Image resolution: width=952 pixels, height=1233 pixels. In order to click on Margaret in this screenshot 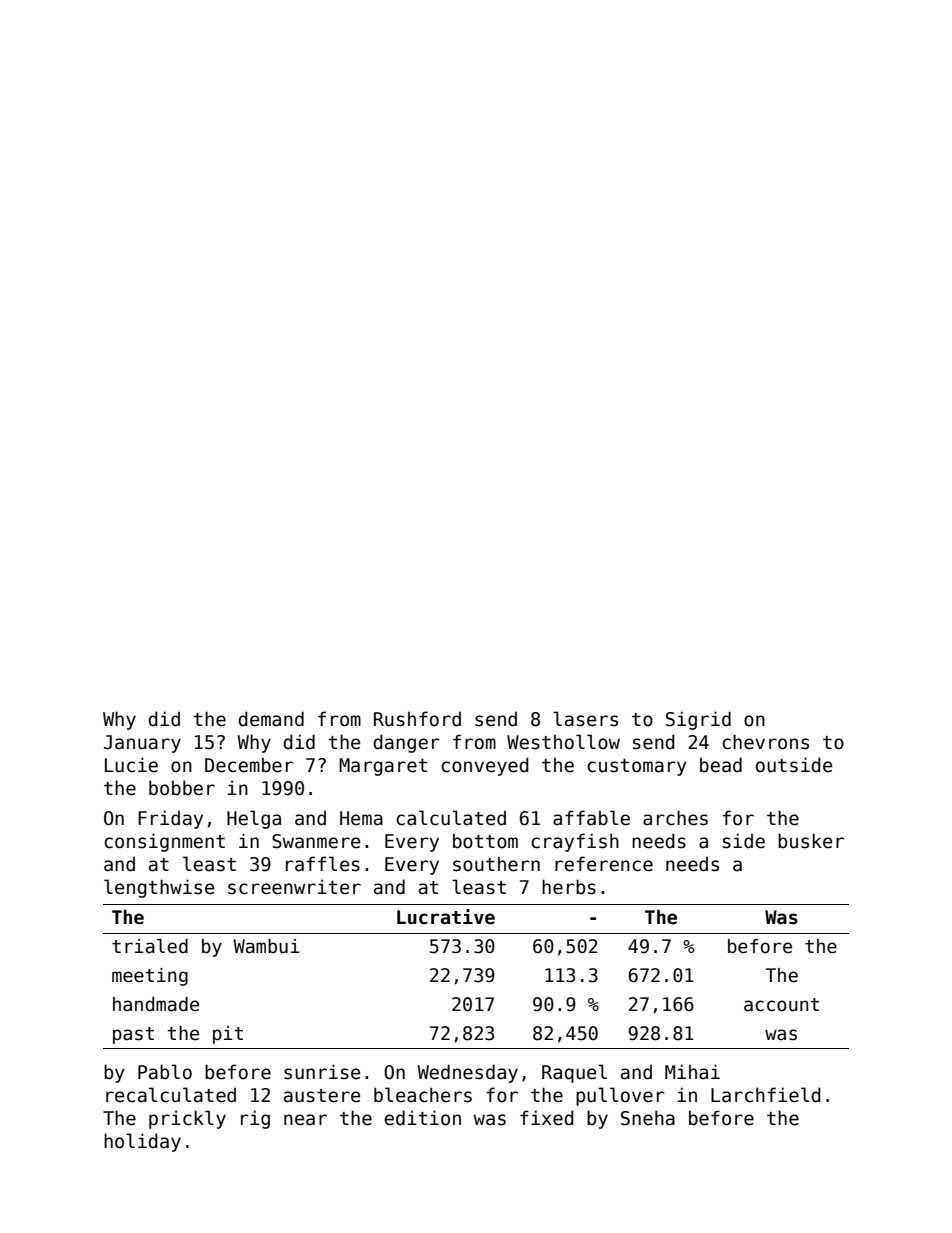, I will do `click(383, 767)`.
